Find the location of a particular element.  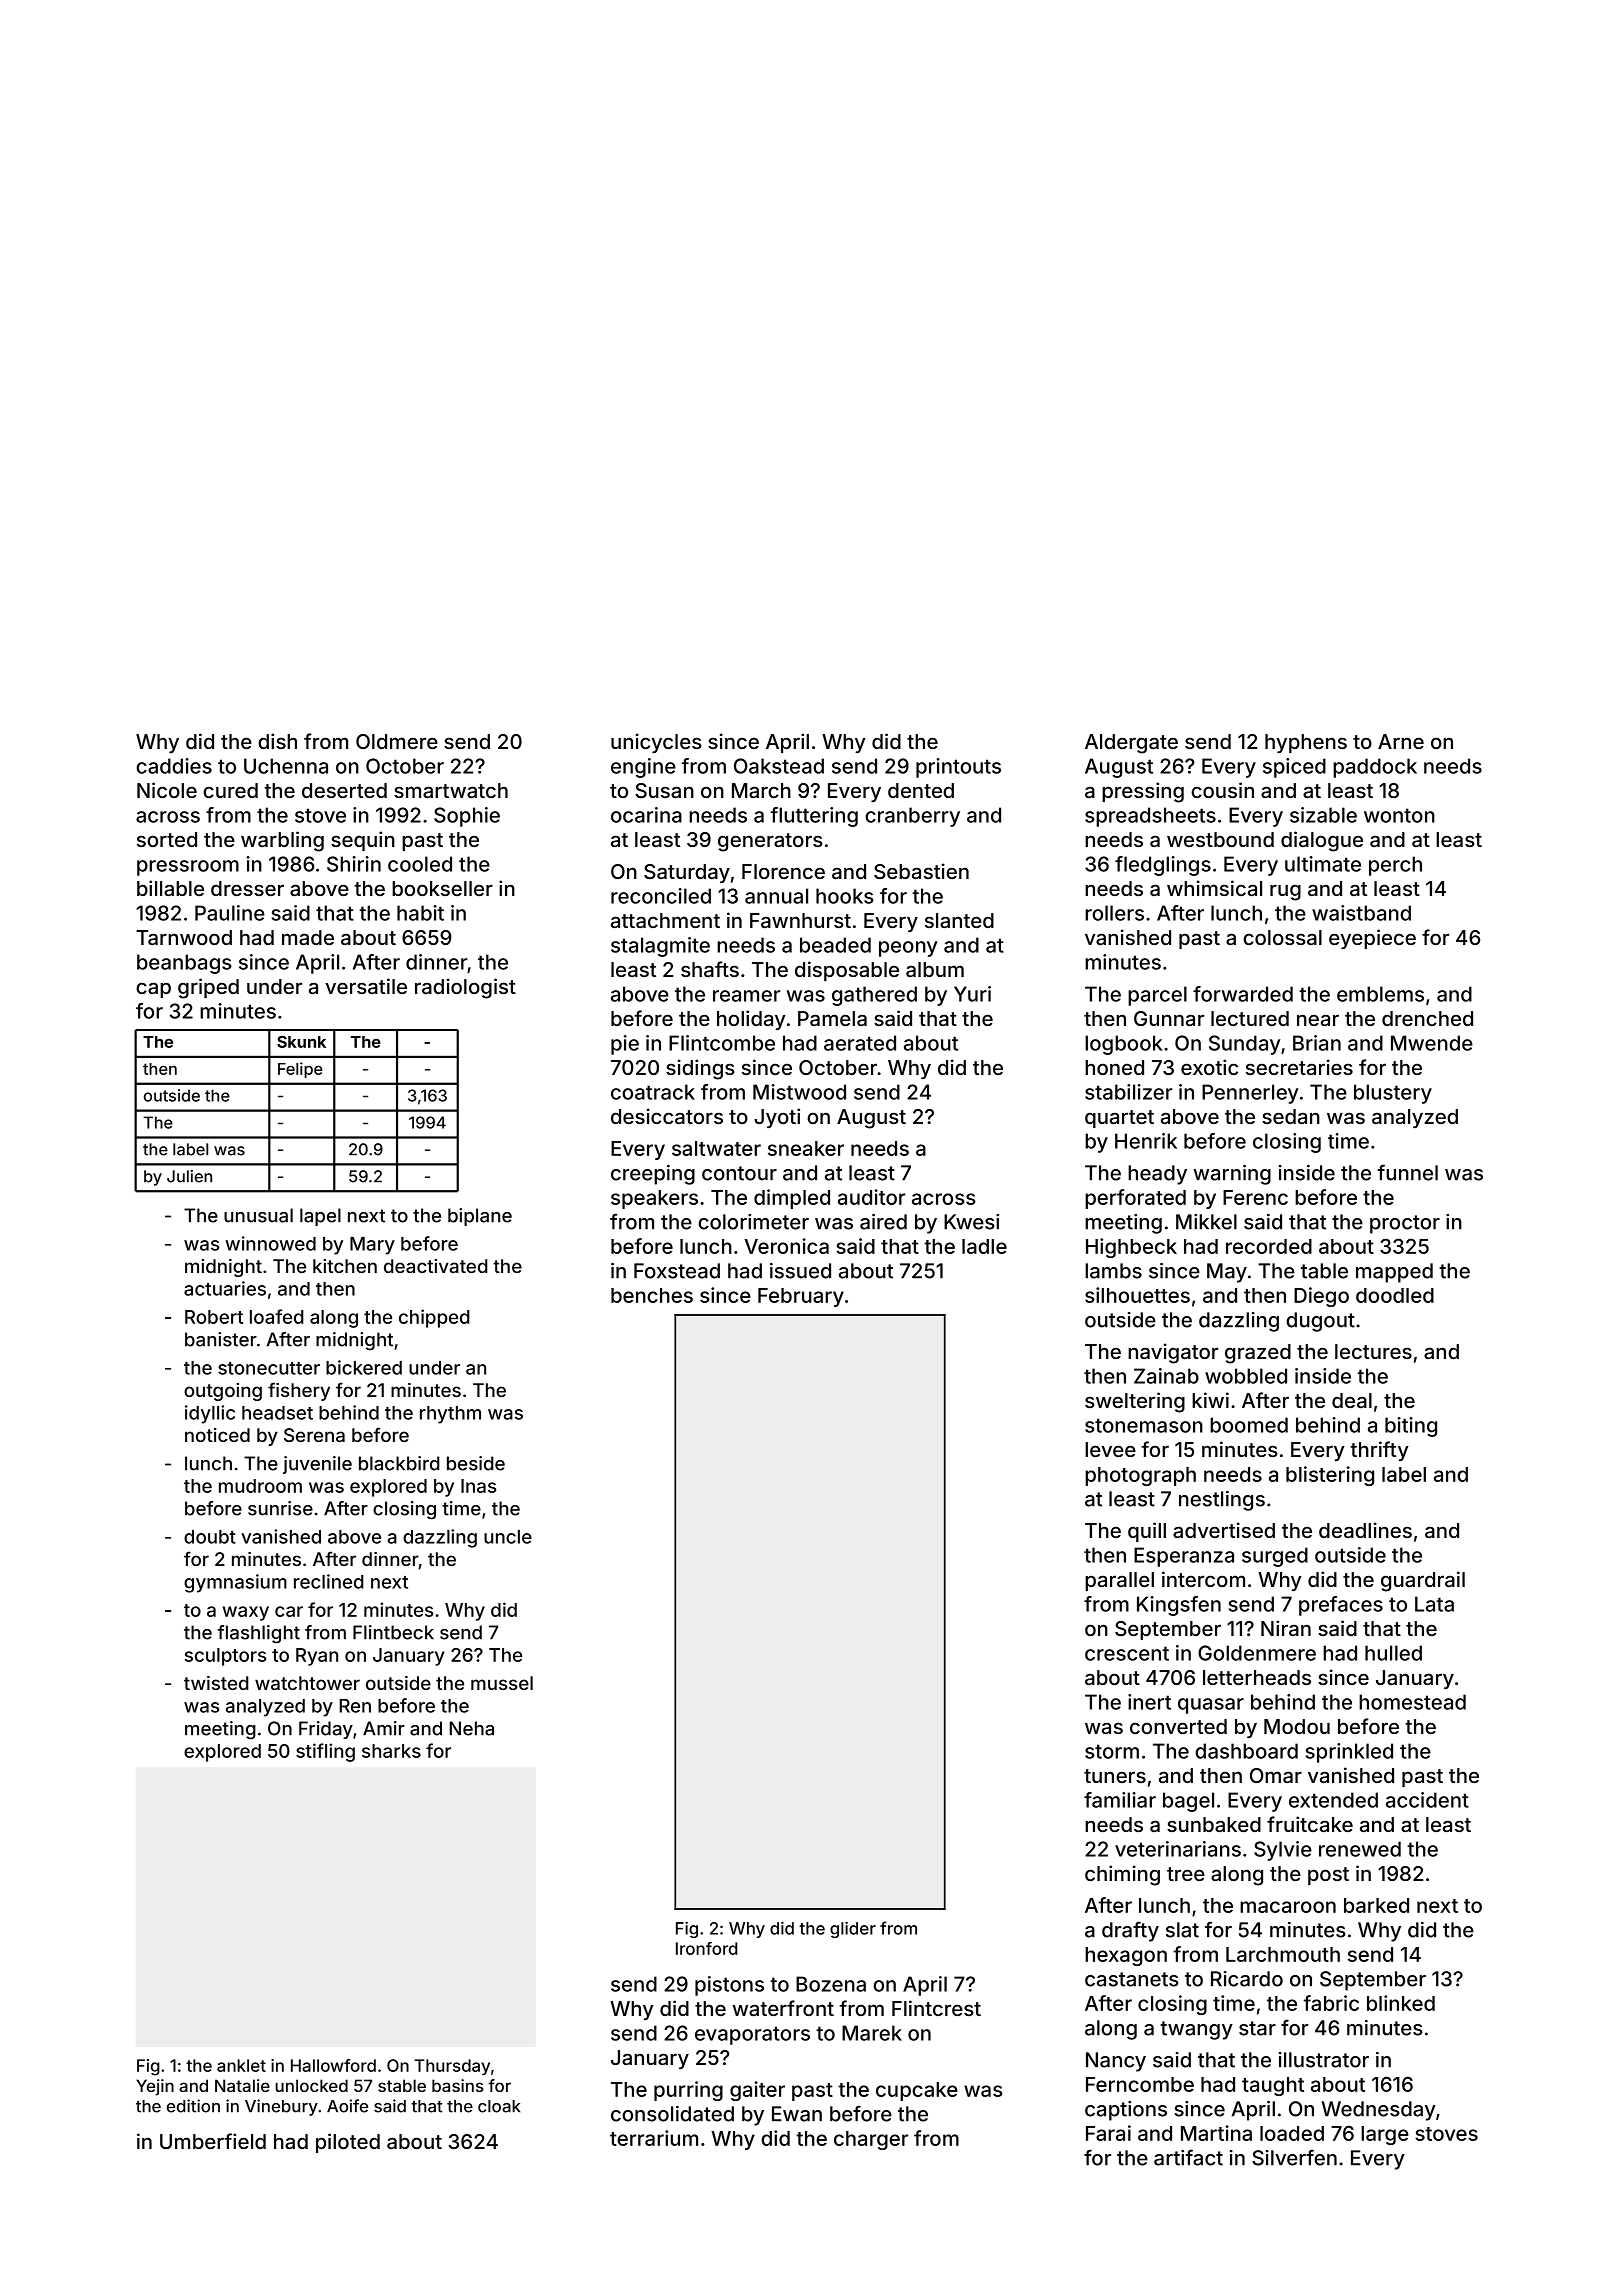

evaporators is located at coordinates (752, 2035).
